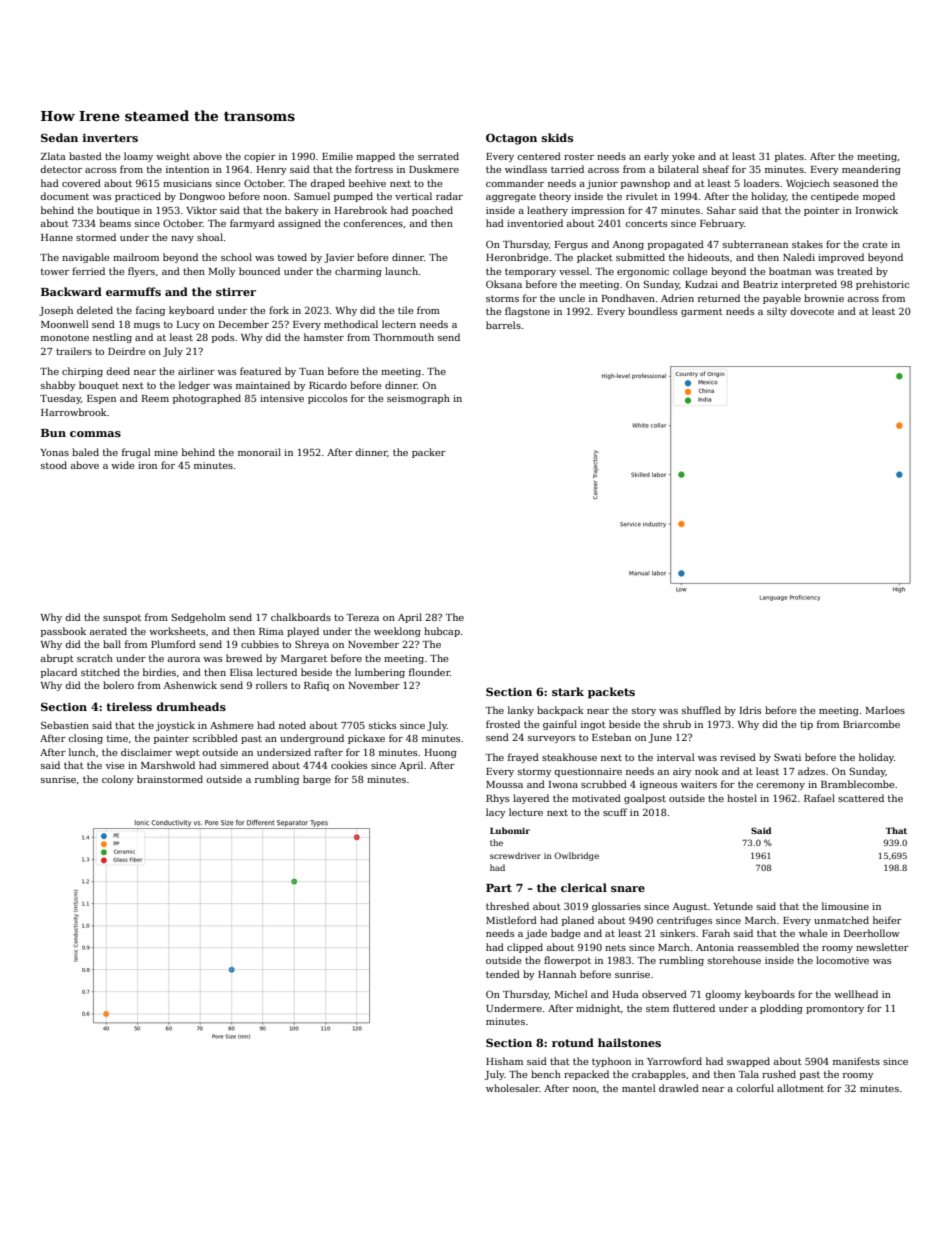 The width and height of the screenshot is (952, 1233). Describe the element at coordinates (64, 196) in the screenshot. I see `document` at that location.
